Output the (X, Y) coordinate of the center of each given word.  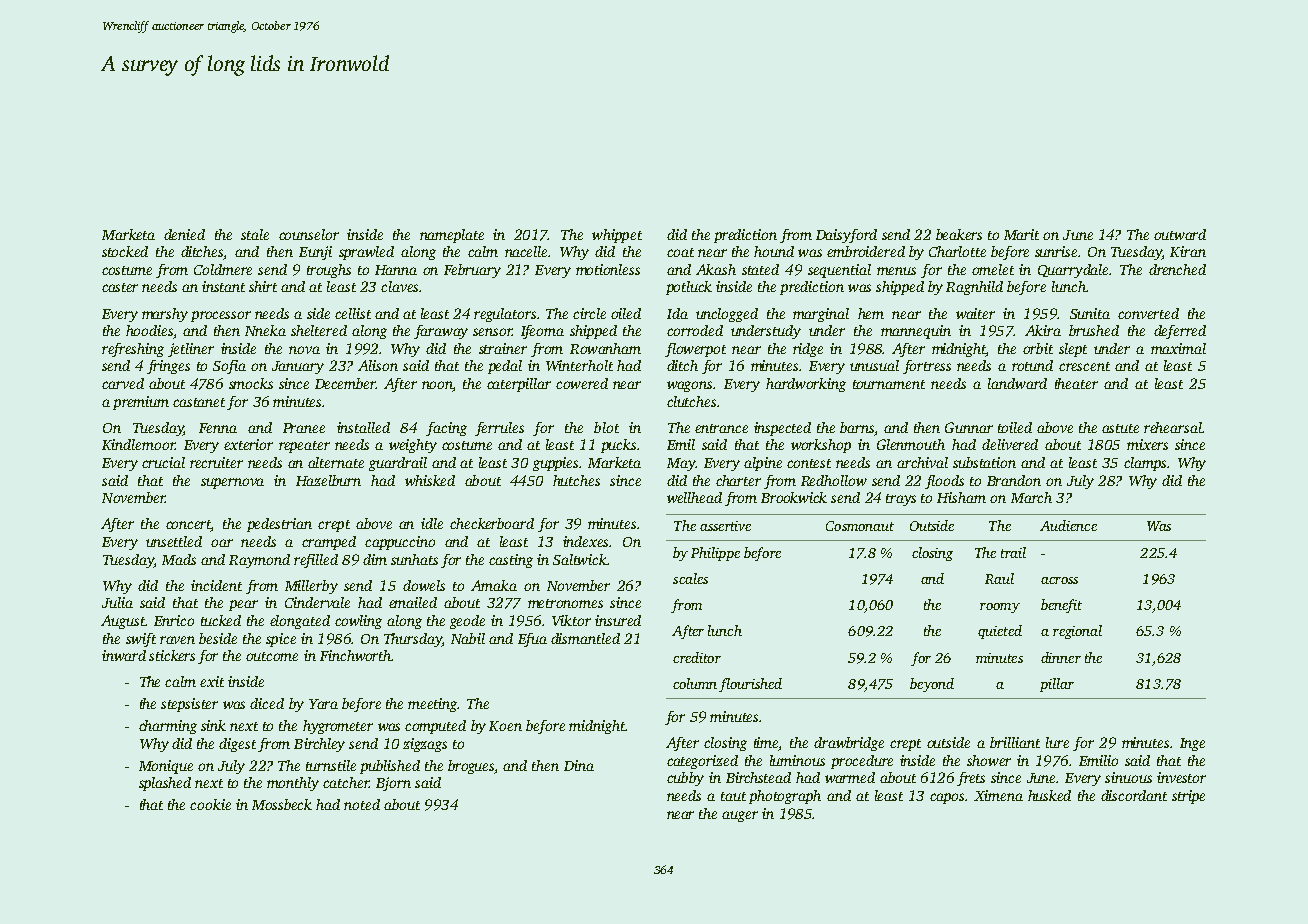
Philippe (715, 554)
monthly (293, 784)
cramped (329, 543)
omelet (993, 269)
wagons (689, 386)
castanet (199, 402)
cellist (353, 313)
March (1031, 497)
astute (1120, 428)
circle (589, 313)
